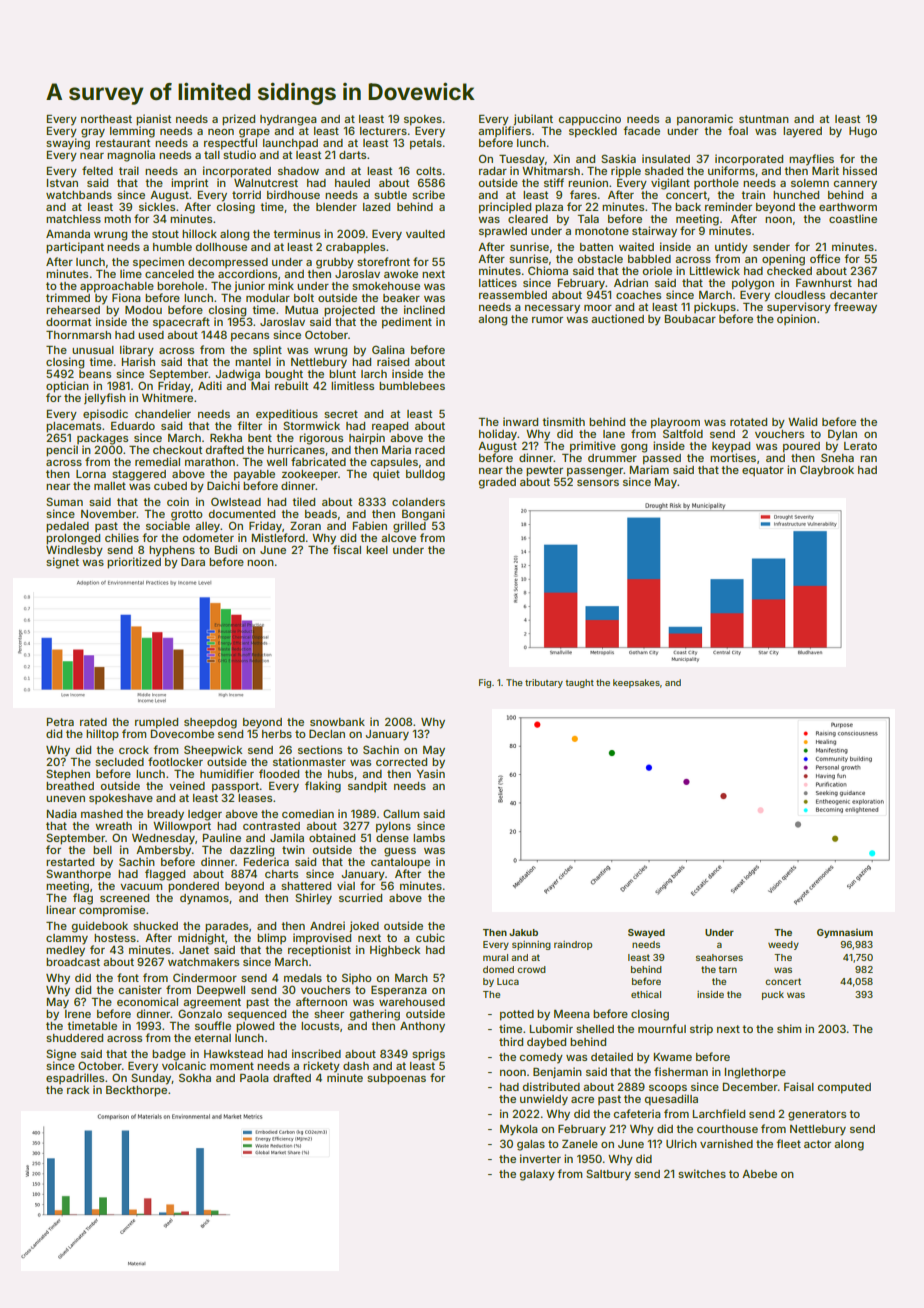 The height and width of the document is (1308, 924). I want to click on opening, so click(783, 260).
